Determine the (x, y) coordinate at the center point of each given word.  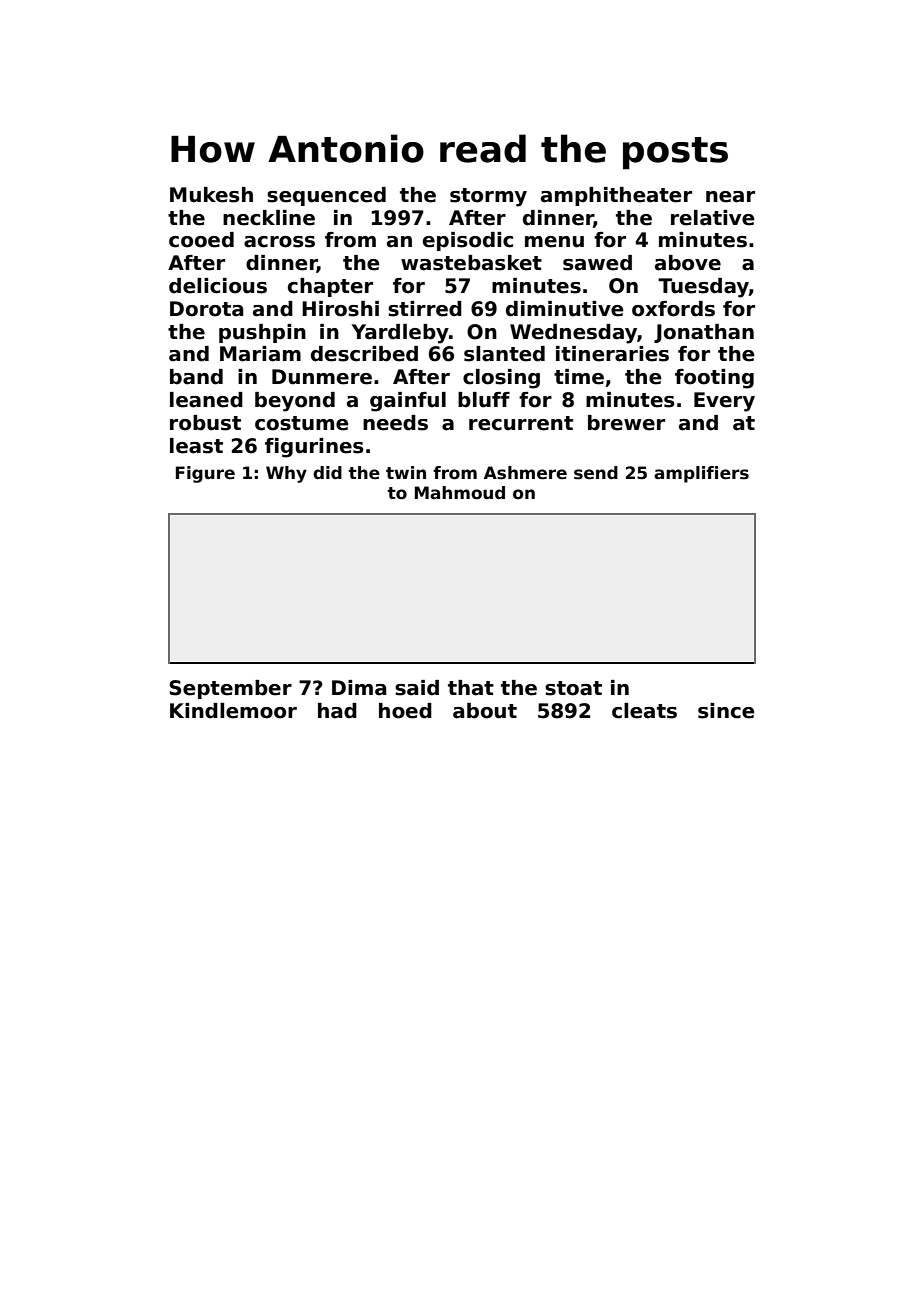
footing (714, 379)
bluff (484, 400)
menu (554, 242)
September (230, 689)
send (596, 473)
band (196, 377)
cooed (201, 240)
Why (286, 474)
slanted (504, 354)
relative (712, 218)
